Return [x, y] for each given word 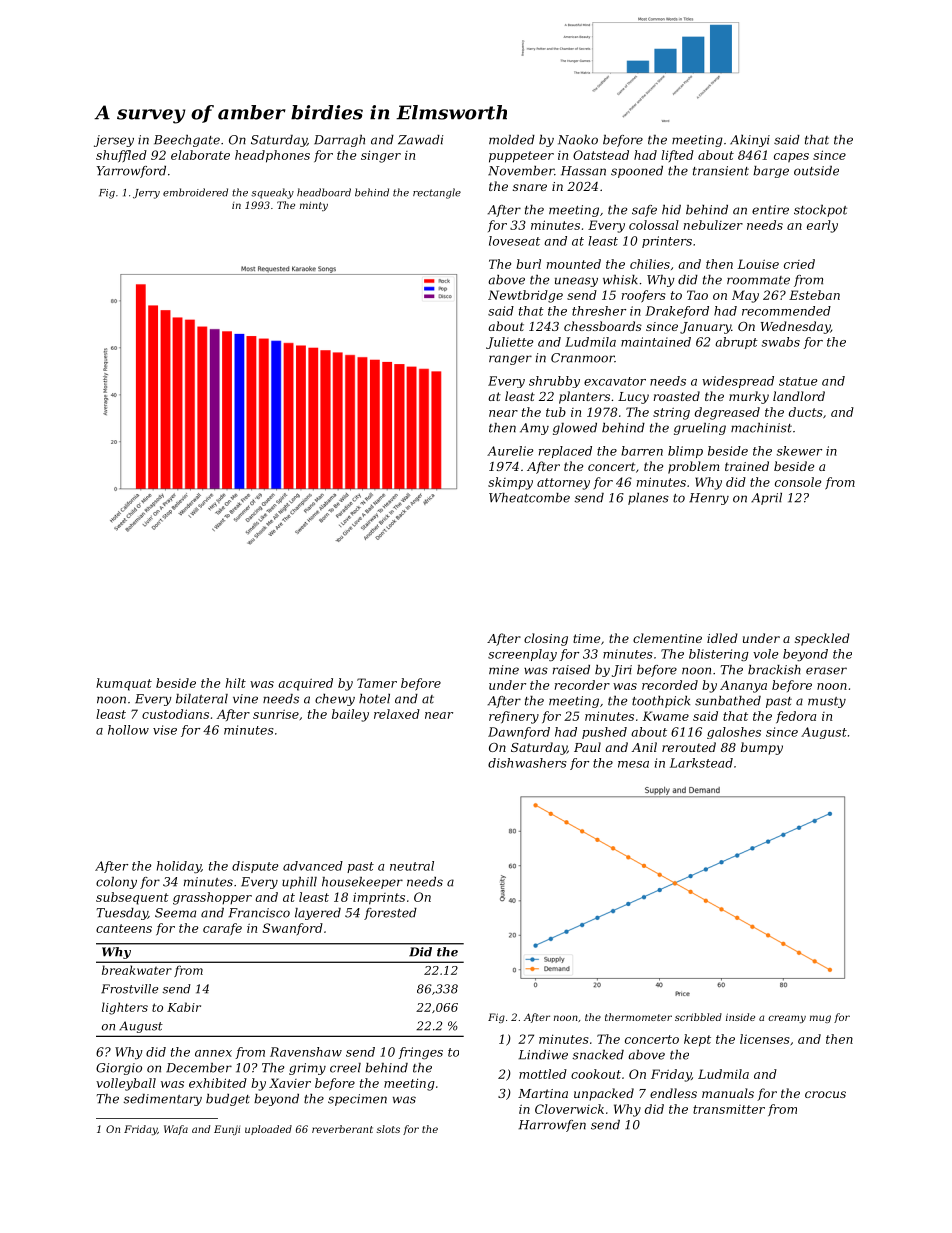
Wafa [176, 1130]
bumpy [762, 748]
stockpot [820, 211]
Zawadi [420, 140]
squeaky [272, 193]
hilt [235, 683]
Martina [543, 1093]
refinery [514, 717]
